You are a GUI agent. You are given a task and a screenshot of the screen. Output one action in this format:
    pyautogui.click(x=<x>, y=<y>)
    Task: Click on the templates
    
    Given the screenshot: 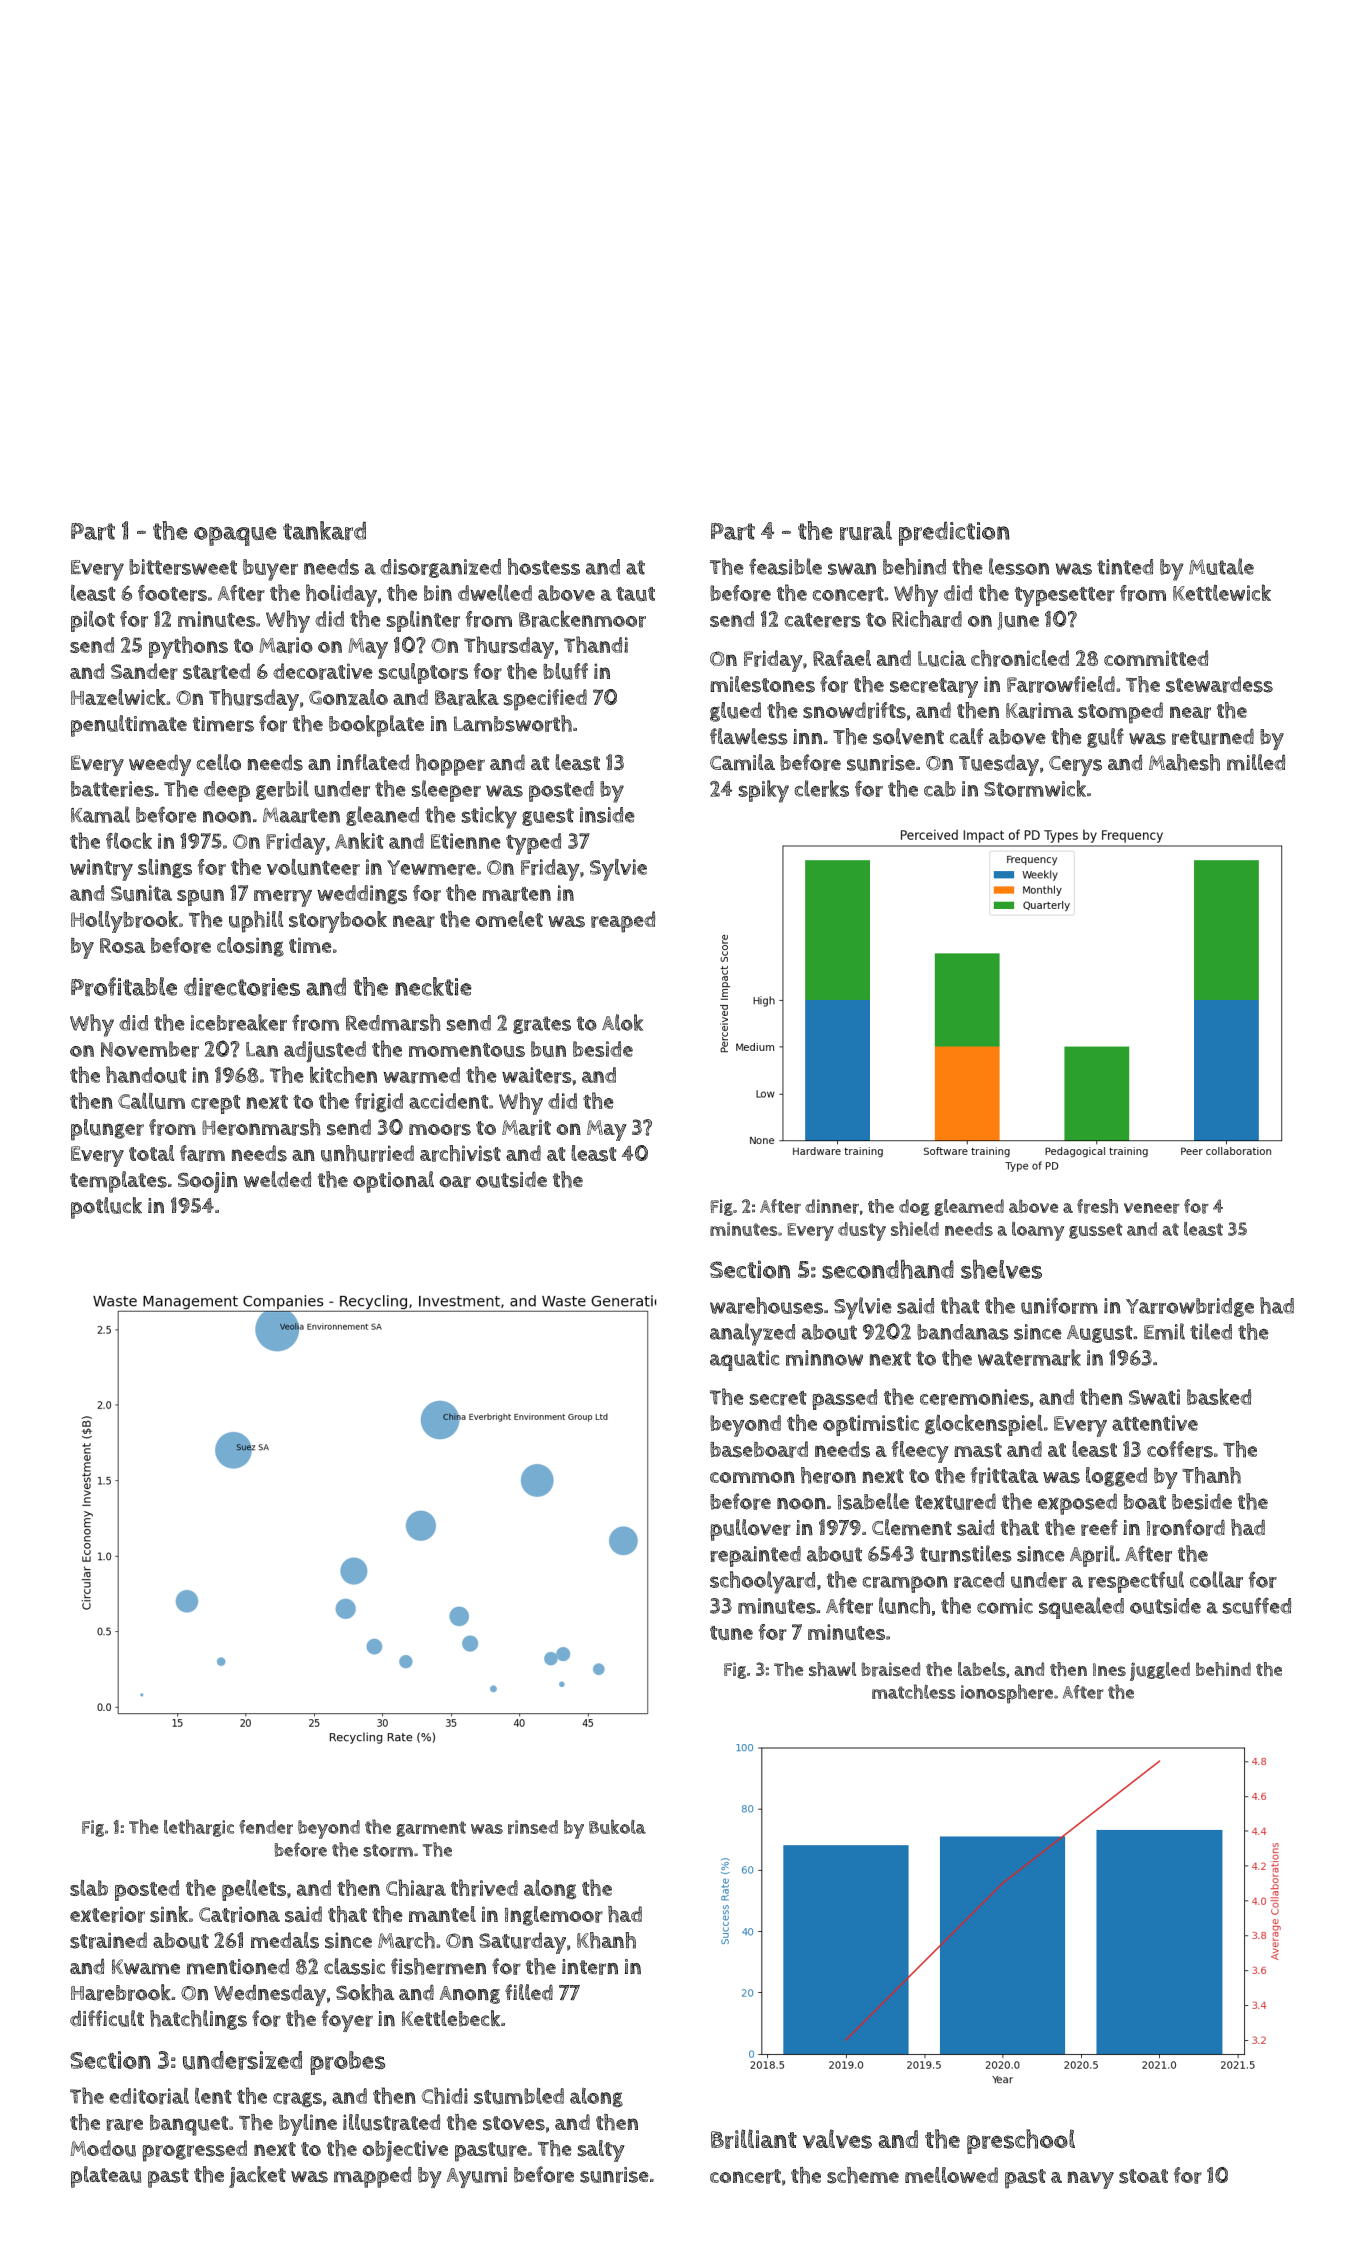 What is the action you would take?
    pyautogui.click(x=118, y=1182)
